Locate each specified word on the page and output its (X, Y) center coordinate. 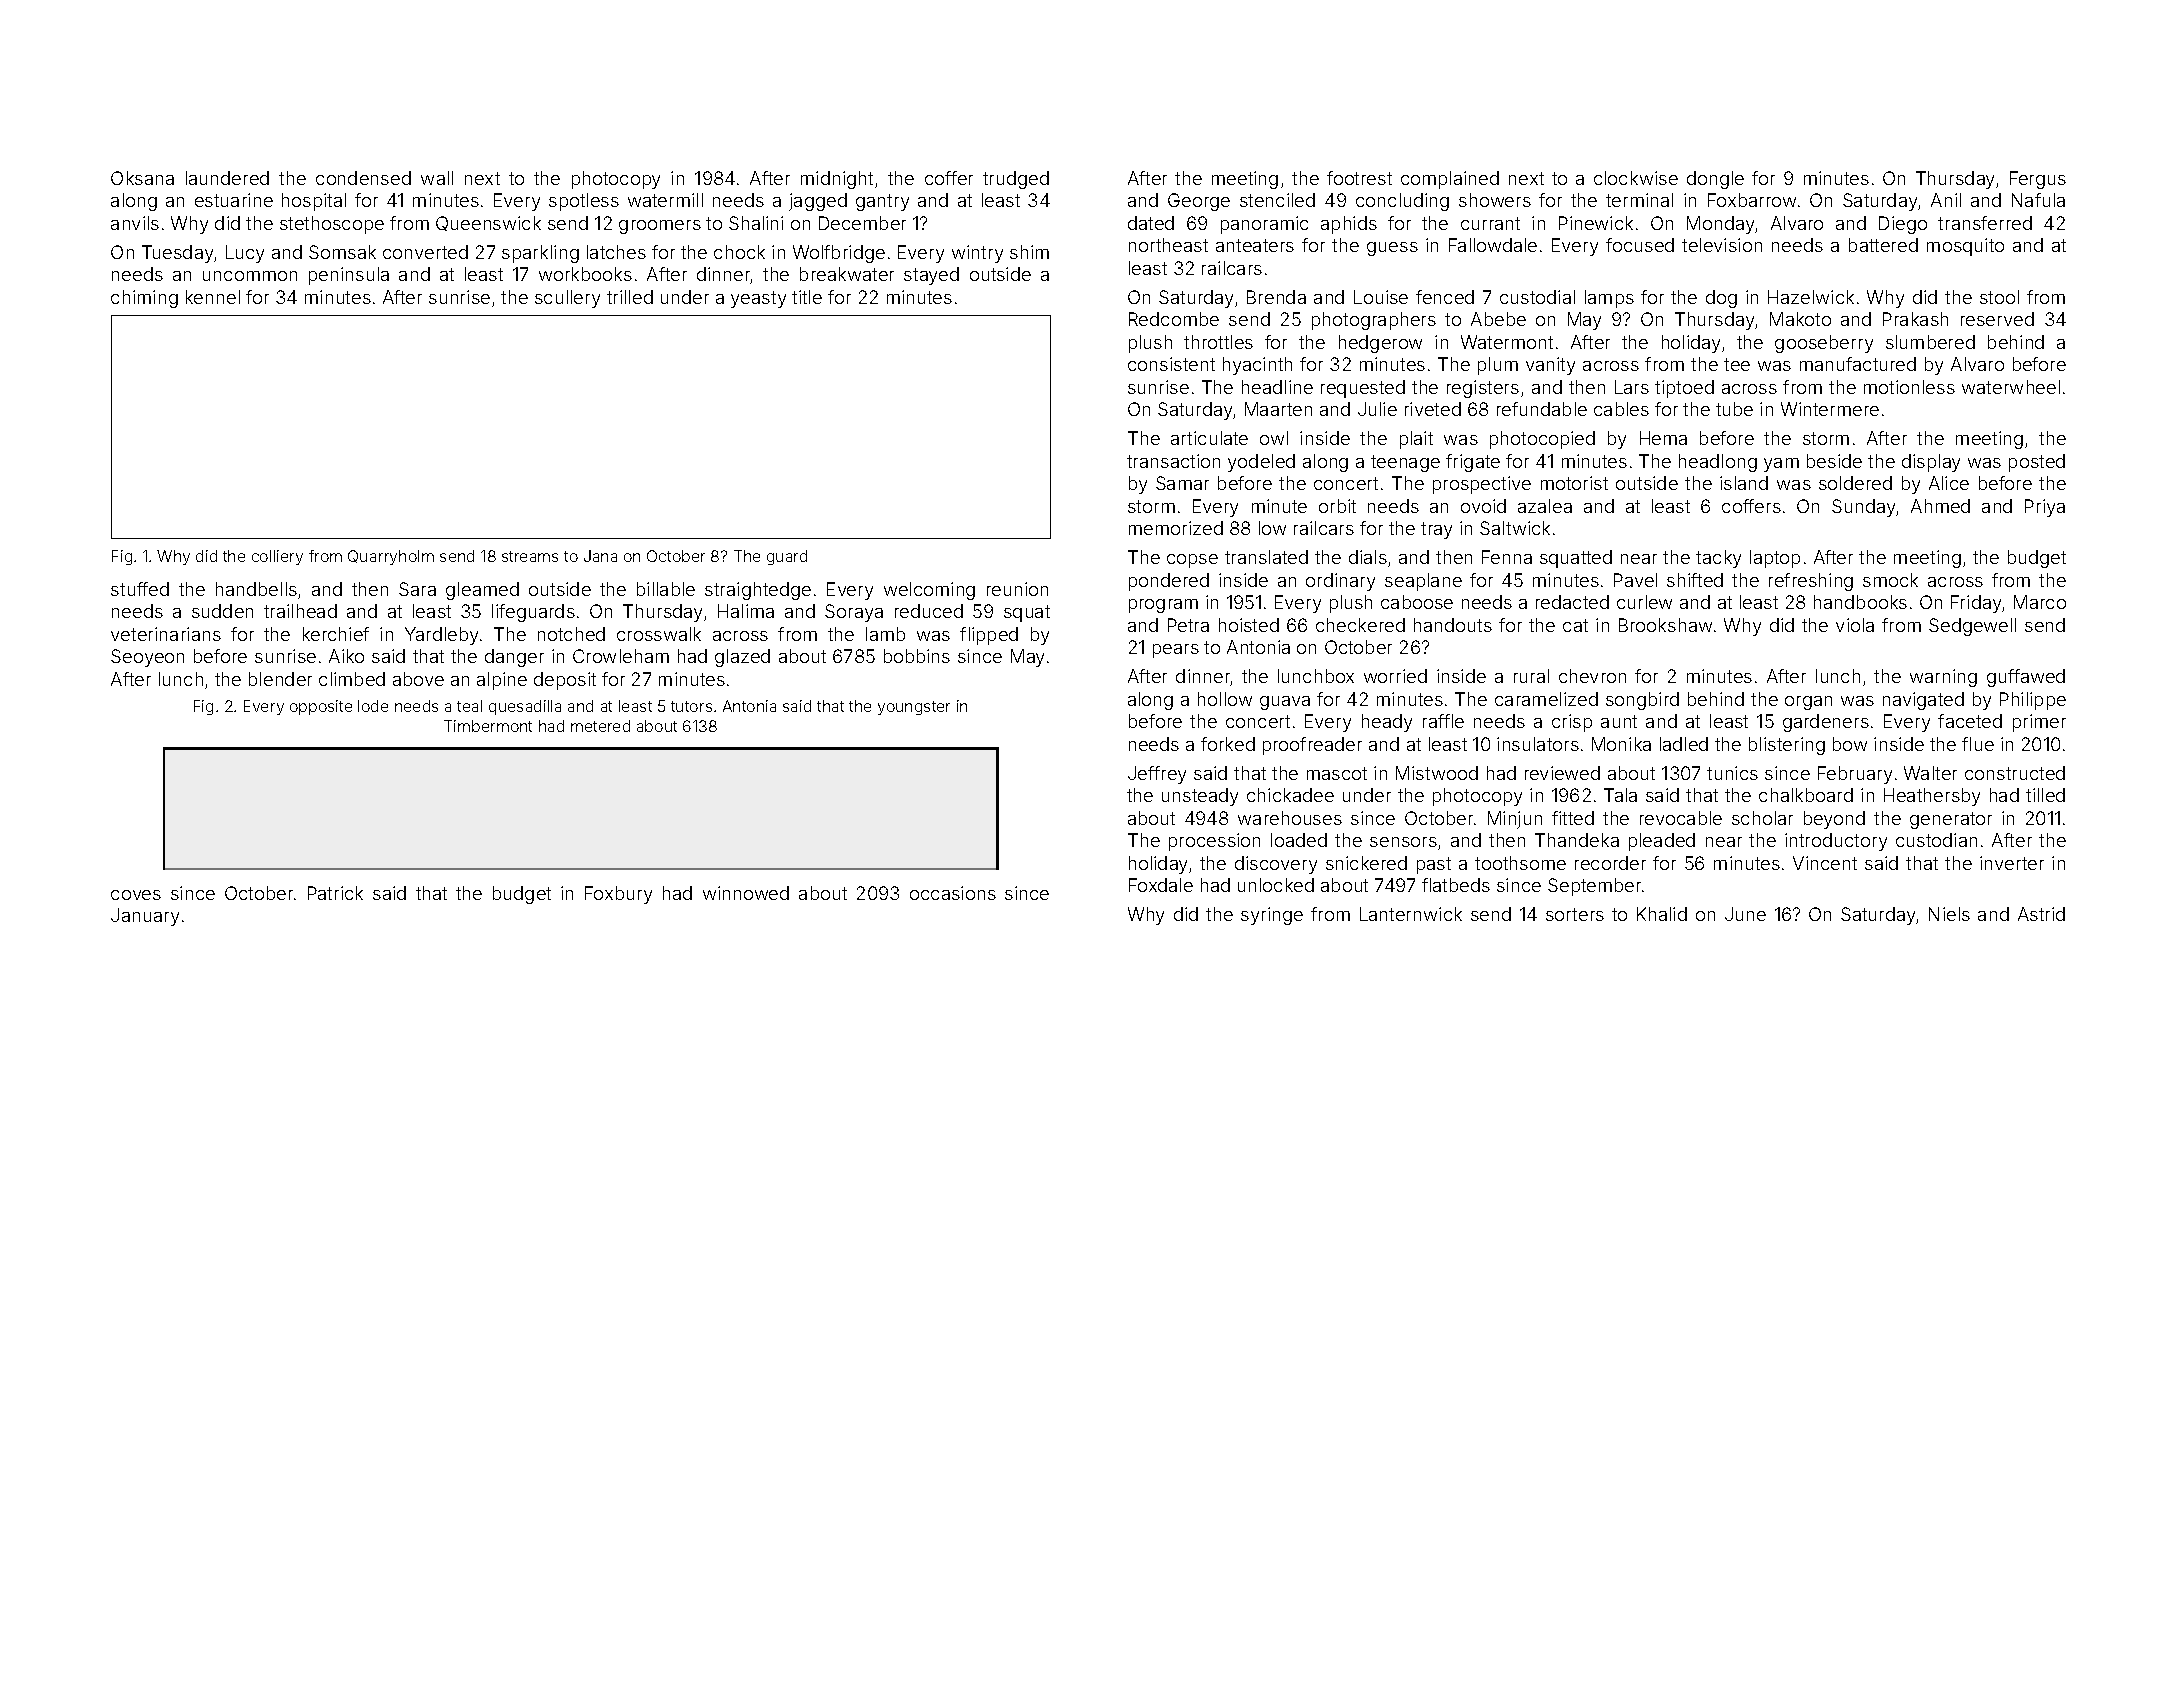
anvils (135, 223)
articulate (1209, 438)
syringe (1272, 916)
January (145, 917)
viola (1855, 625)
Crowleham (621, 656)
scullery (567, 299)
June (1745, 914)
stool (1999, 297)
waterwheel (2011, 387)
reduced (929, 611)
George (1199, 202)
